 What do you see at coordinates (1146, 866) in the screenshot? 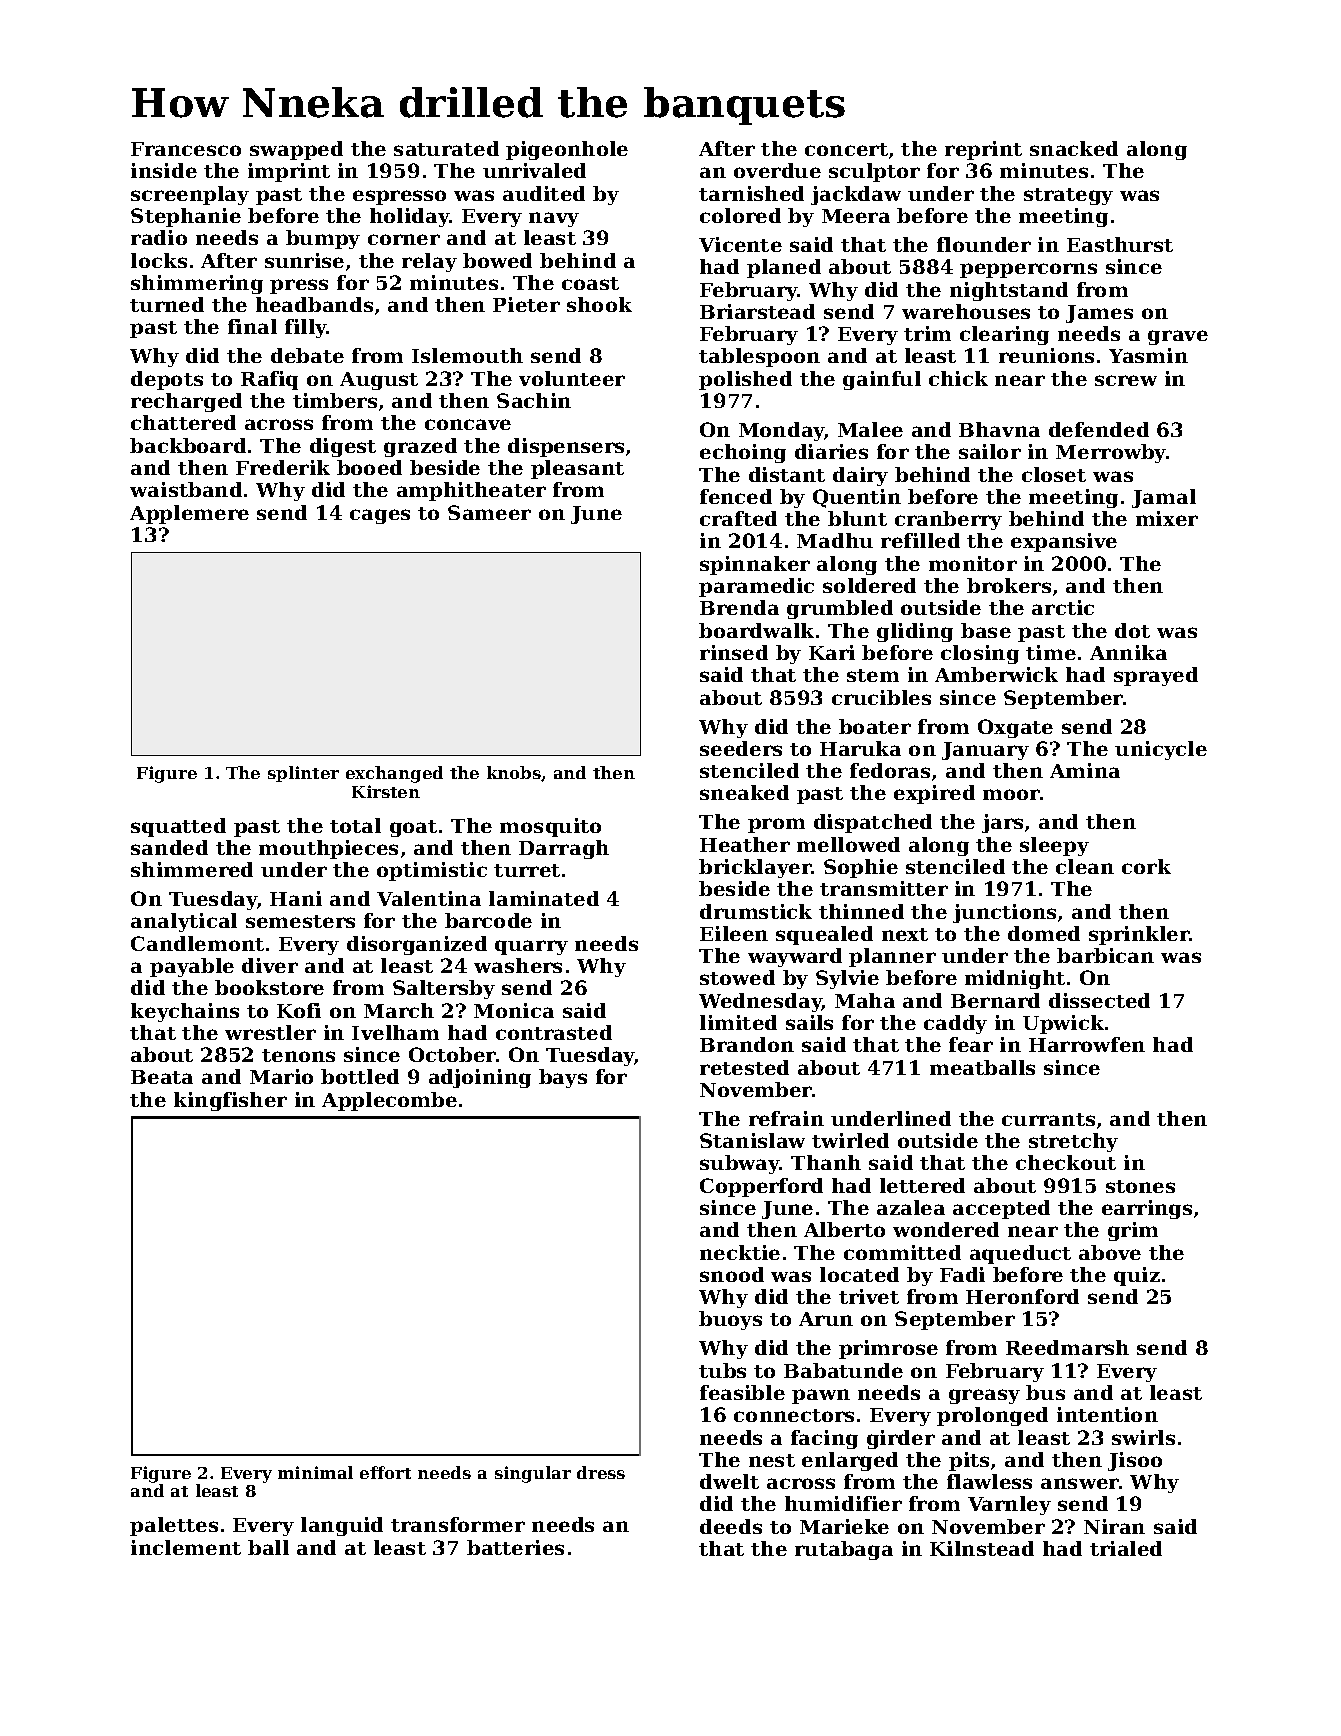
I see `cork` at bounding box center [1146, 866].
